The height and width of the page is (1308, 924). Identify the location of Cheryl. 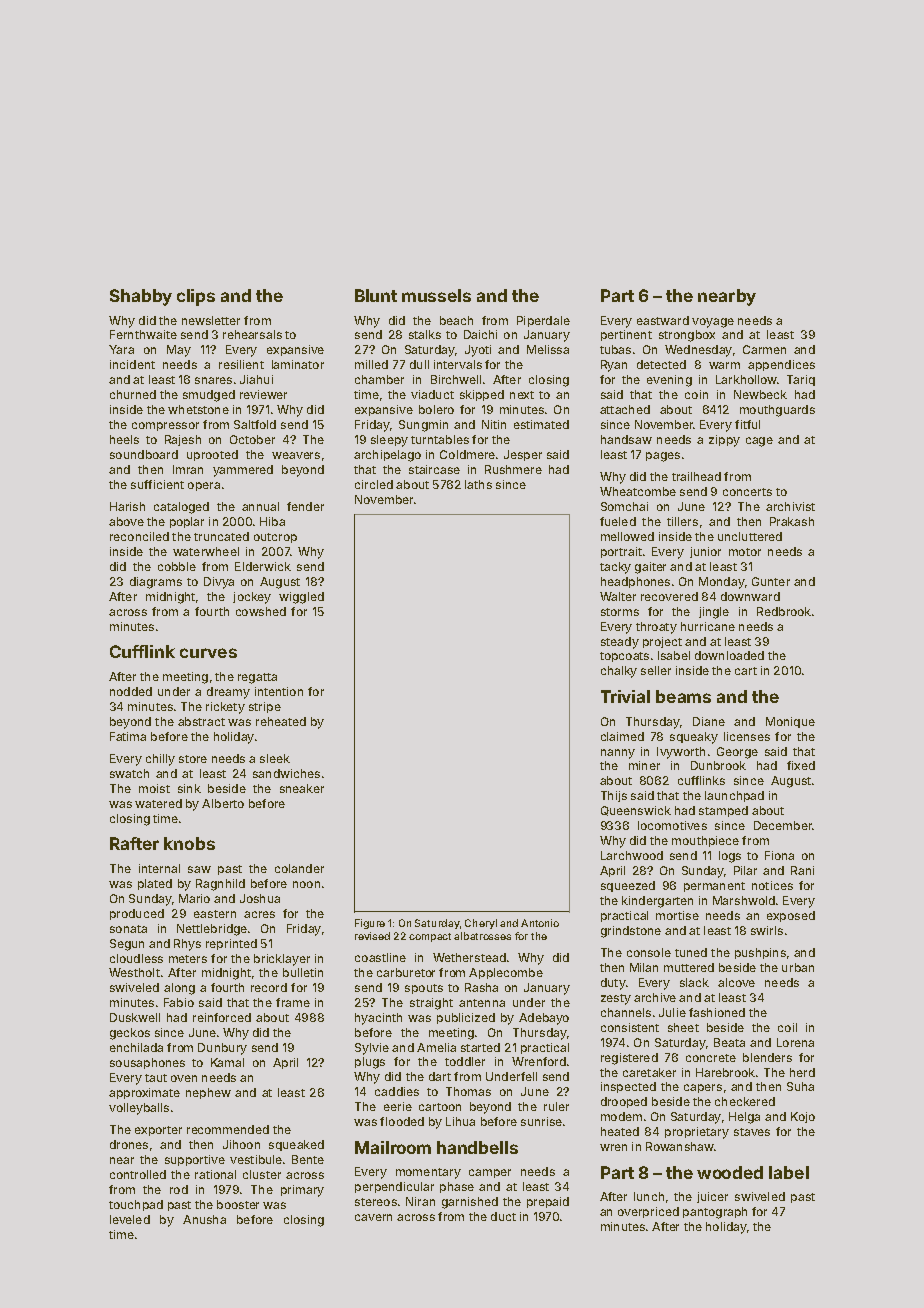
(481, 924).
